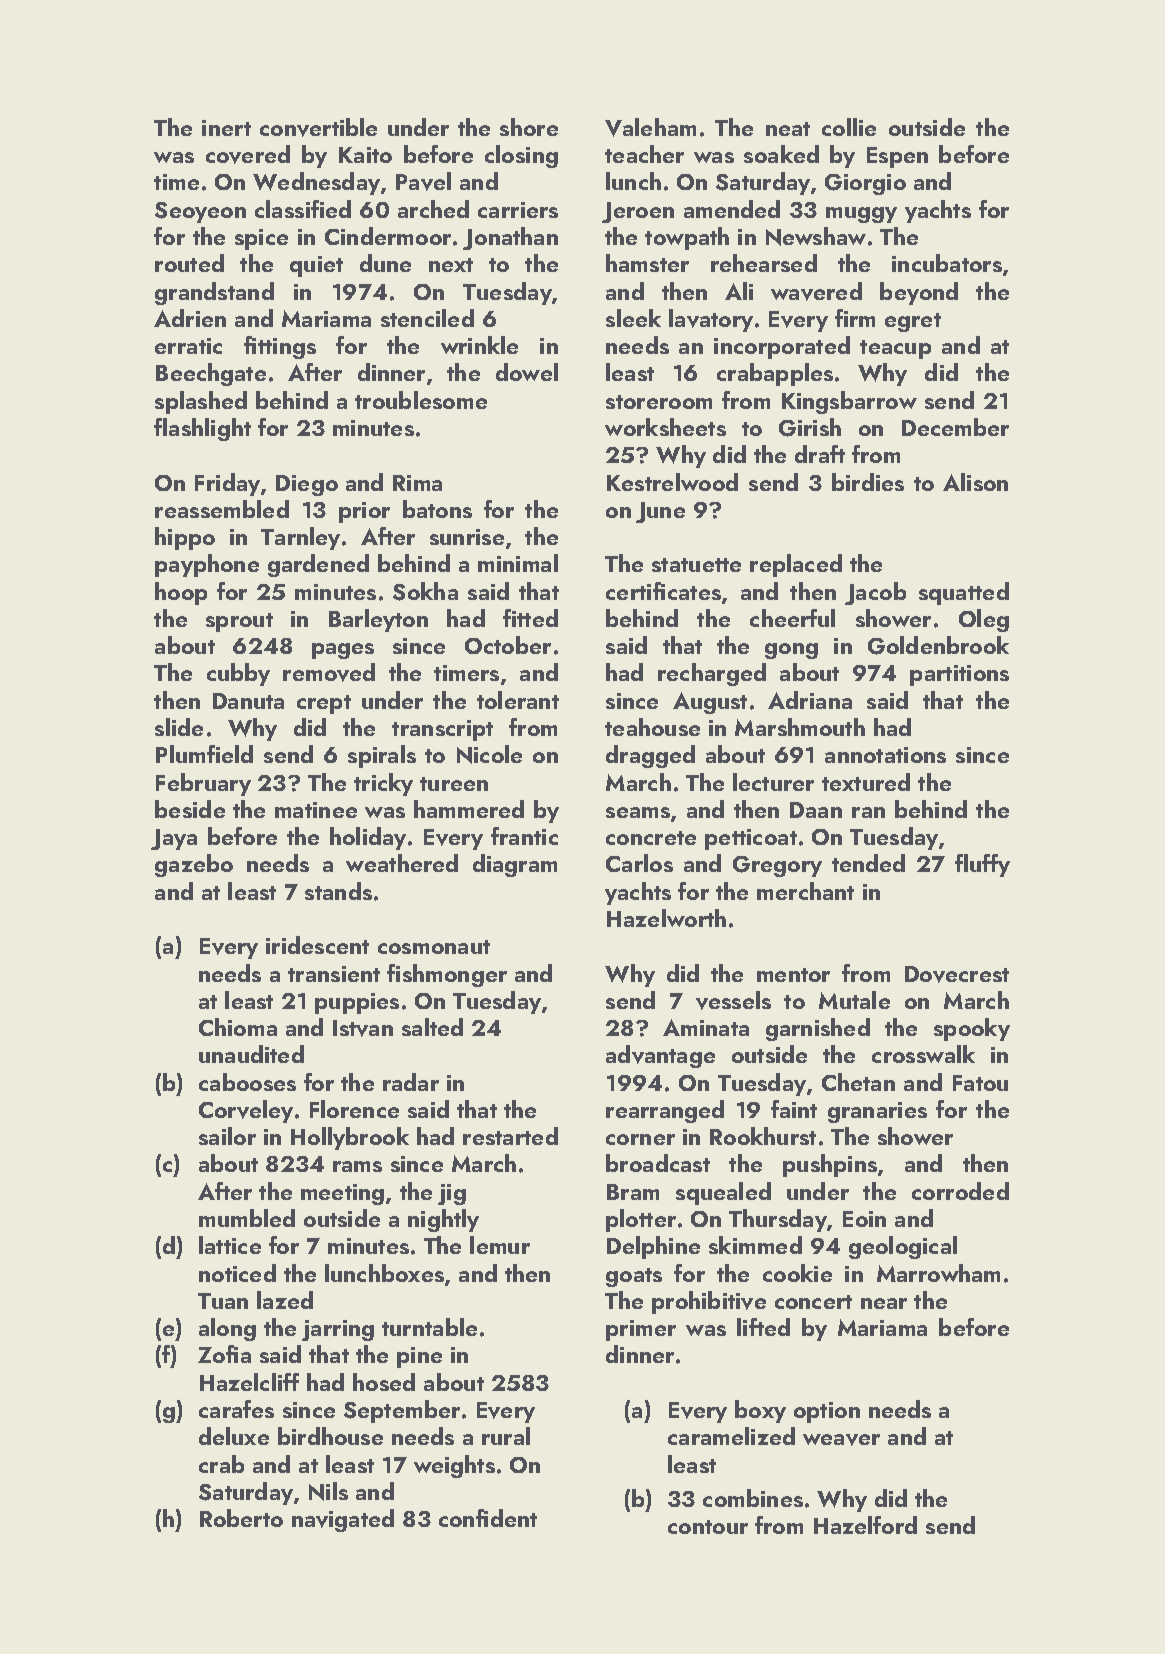 This document has height=1654, width=1165. I want to click on lemur, so click(500, 1245).
